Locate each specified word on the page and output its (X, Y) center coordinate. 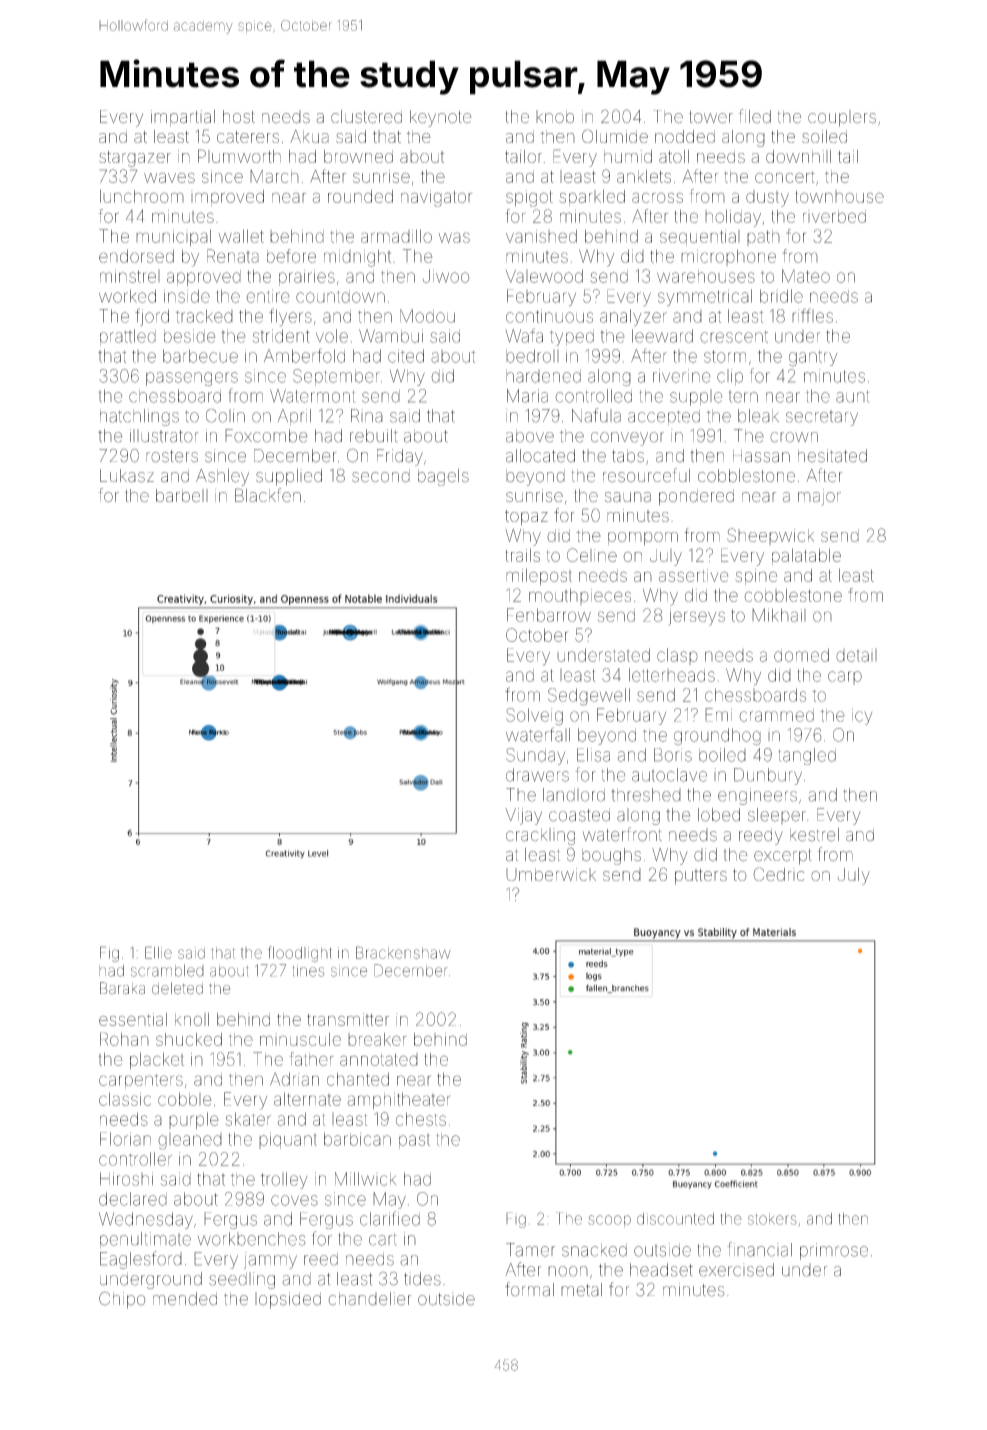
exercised (736, 1270)
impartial (183, 118)
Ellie (158, 952)
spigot (529, 198)
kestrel (814, 835)
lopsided (288, 1300)
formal (529, 1289)
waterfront (622, 834)
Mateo (806, 276)
